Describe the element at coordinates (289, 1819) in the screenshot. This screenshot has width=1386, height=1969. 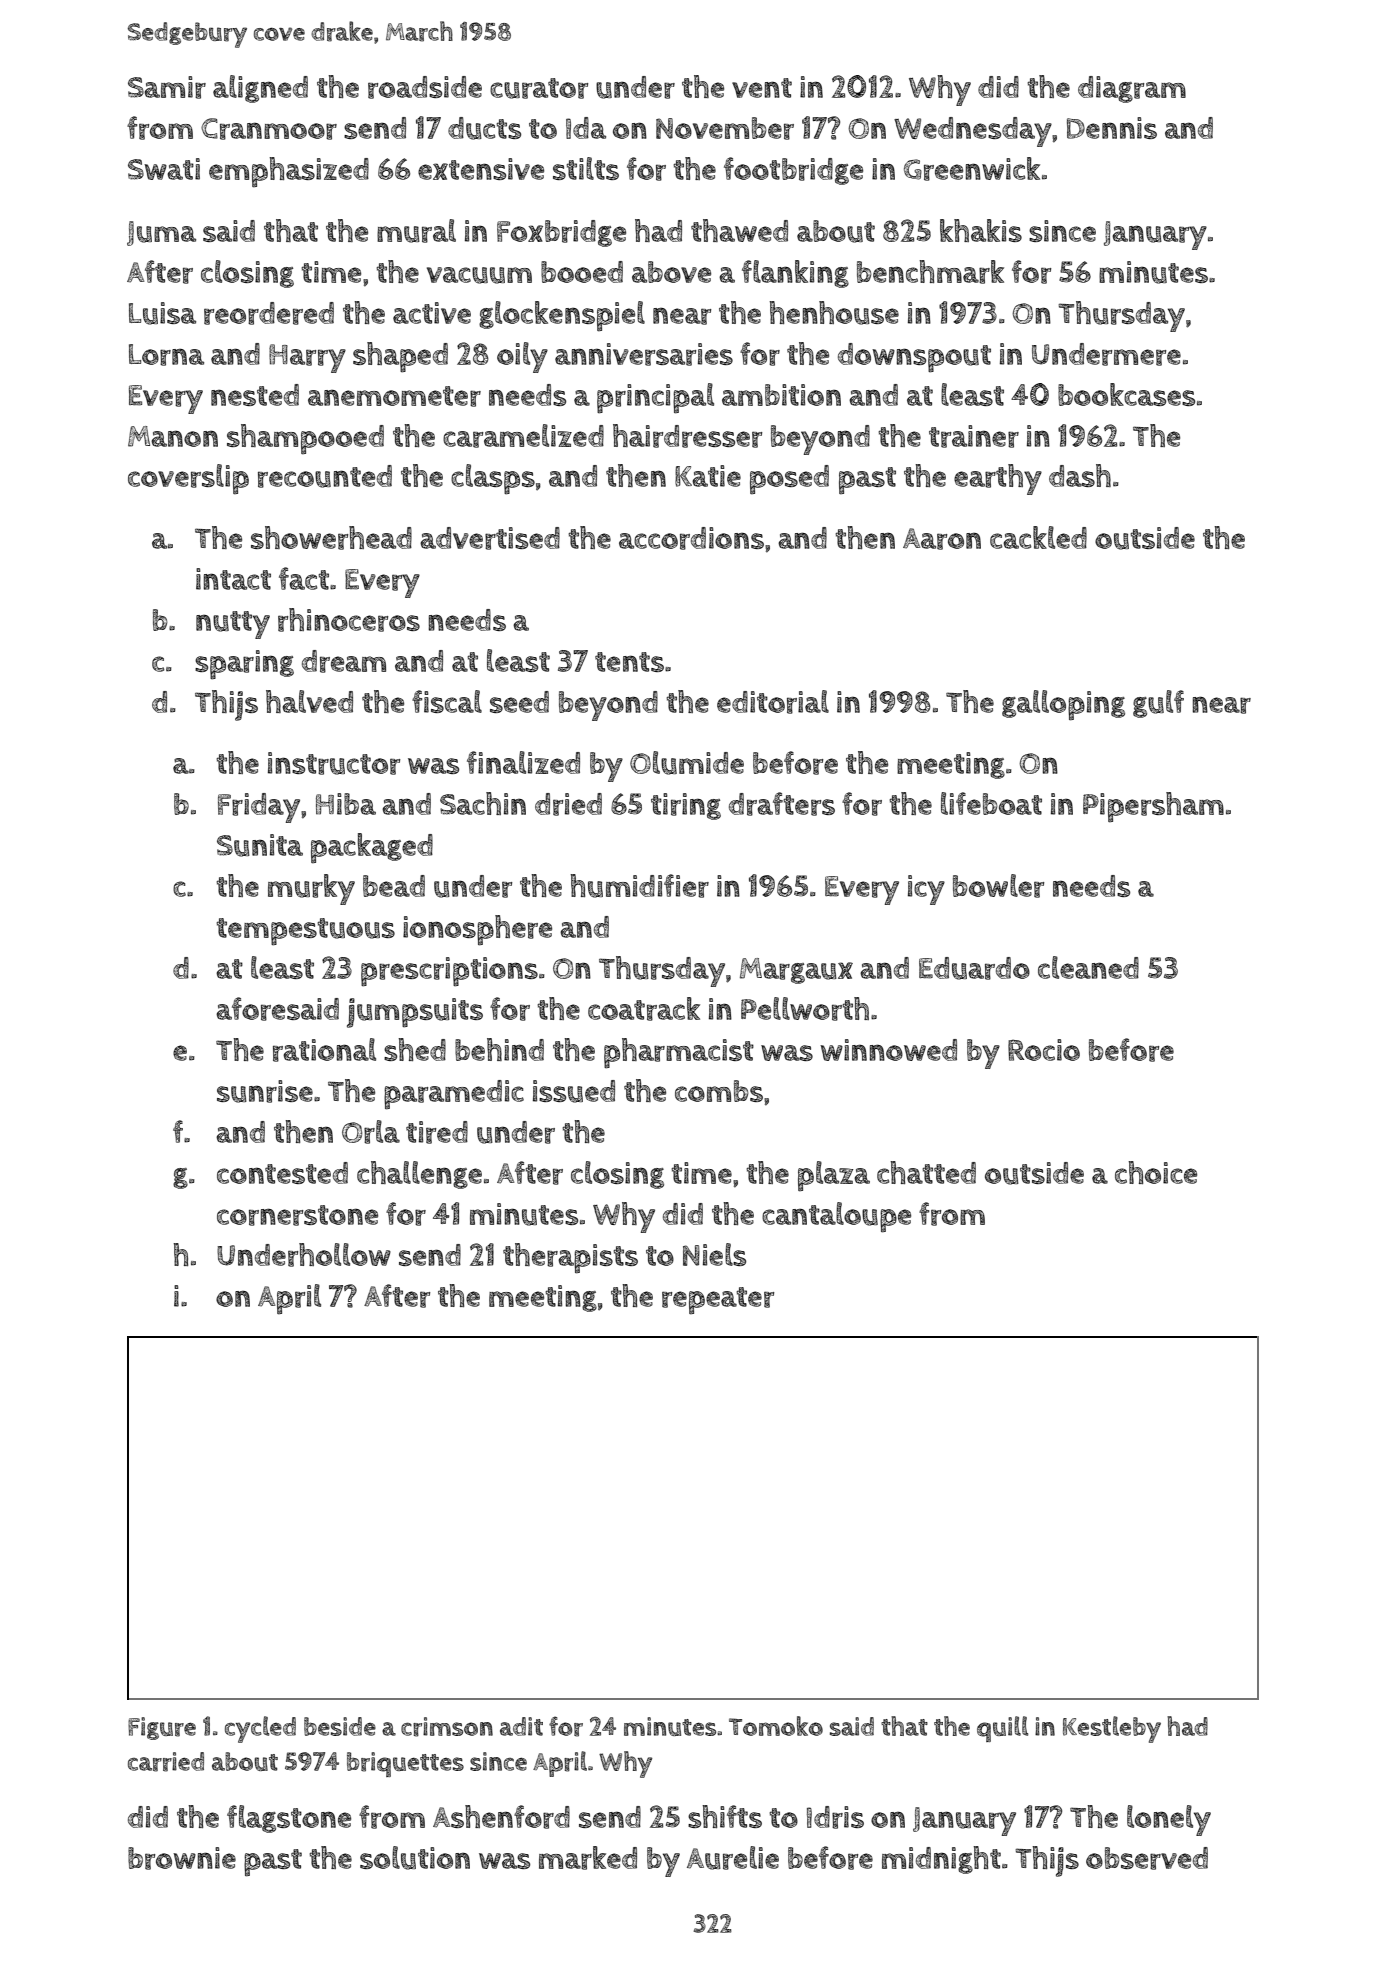
I see `flagstone` at that location.
